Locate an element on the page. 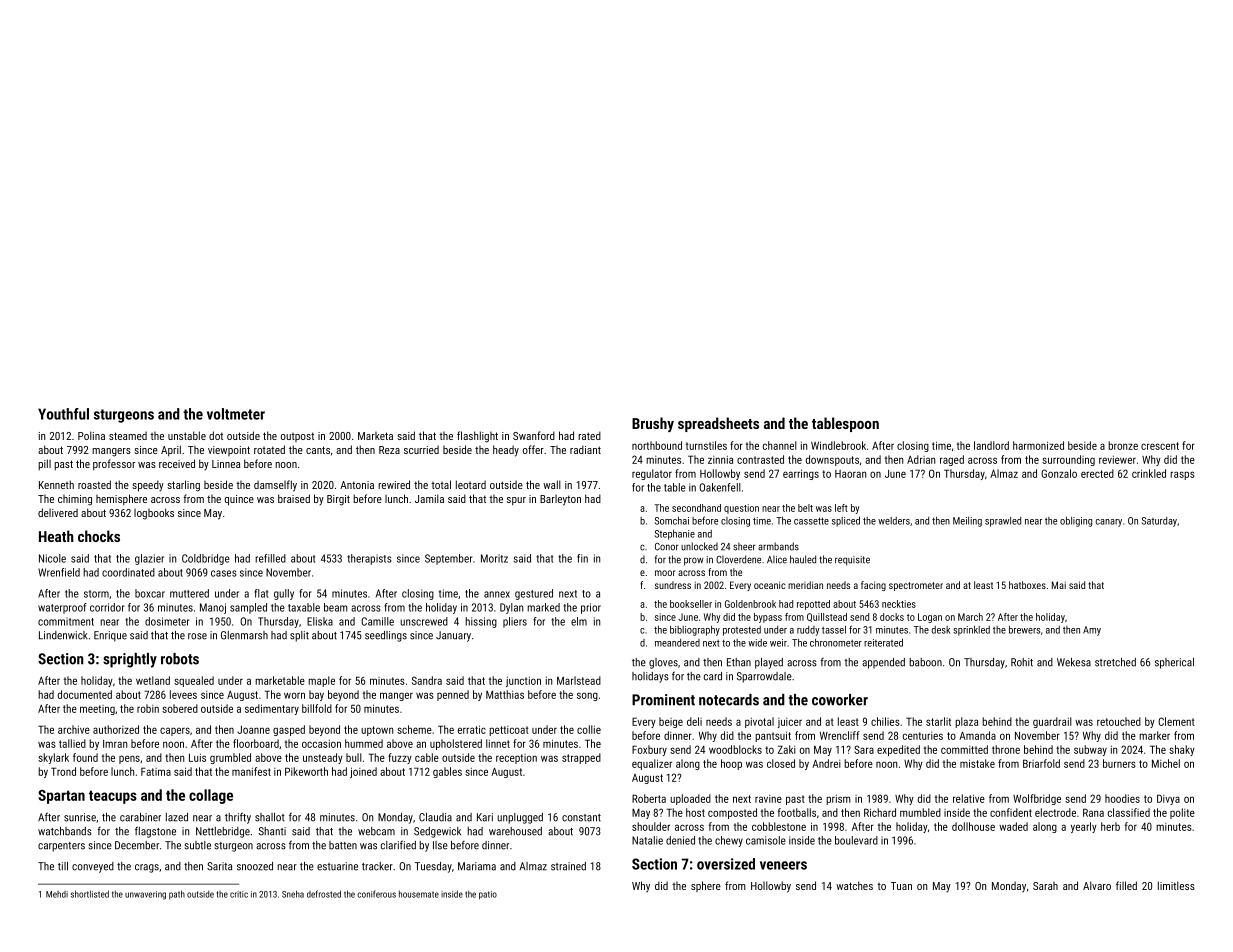  beige is located at coordinates (671, 722).
